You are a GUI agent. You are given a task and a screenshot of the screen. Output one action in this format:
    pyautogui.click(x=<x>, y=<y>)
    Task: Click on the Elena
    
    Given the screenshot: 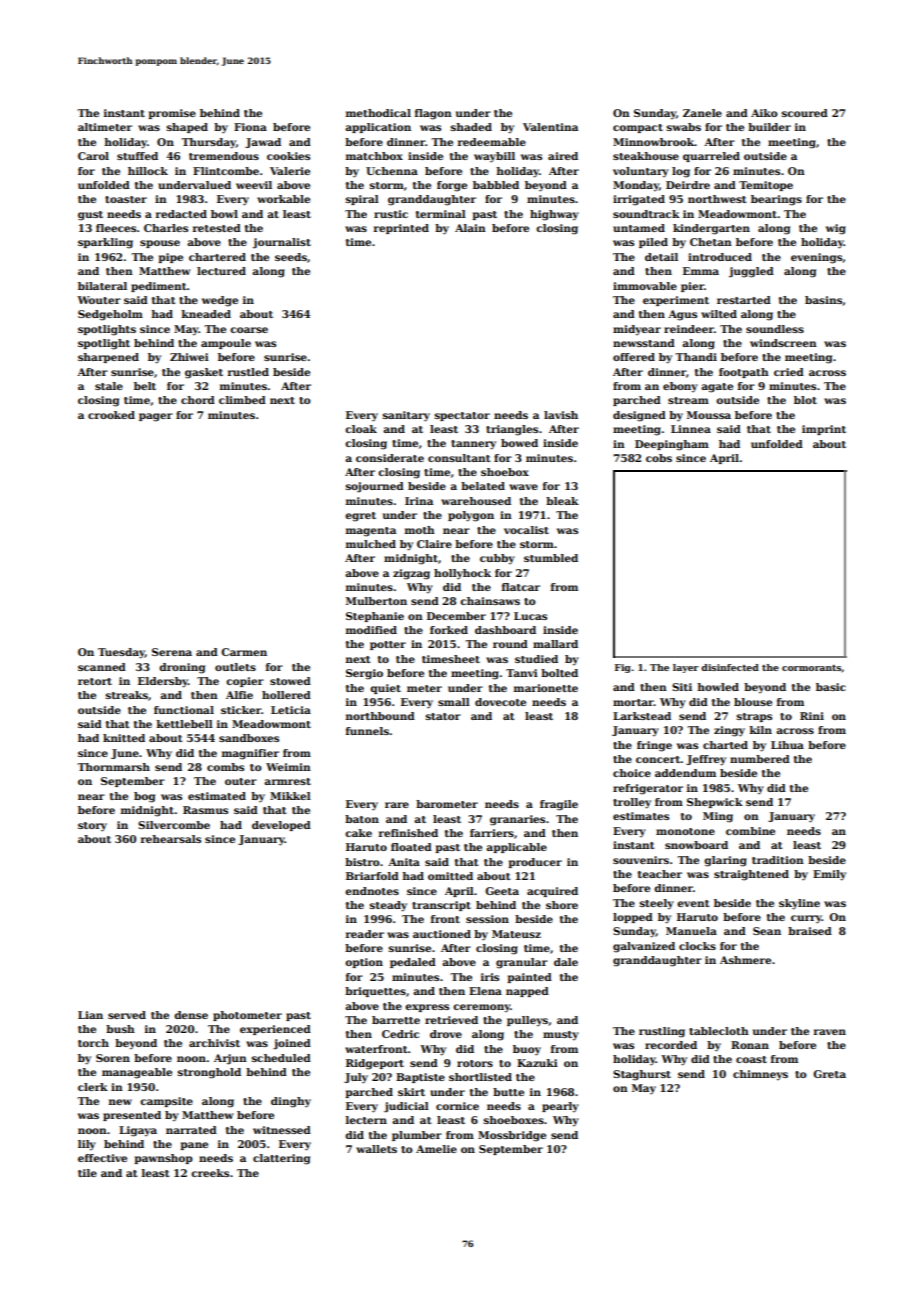 What is the action you would take?
    pyautogui.click(x=485, y=991)
